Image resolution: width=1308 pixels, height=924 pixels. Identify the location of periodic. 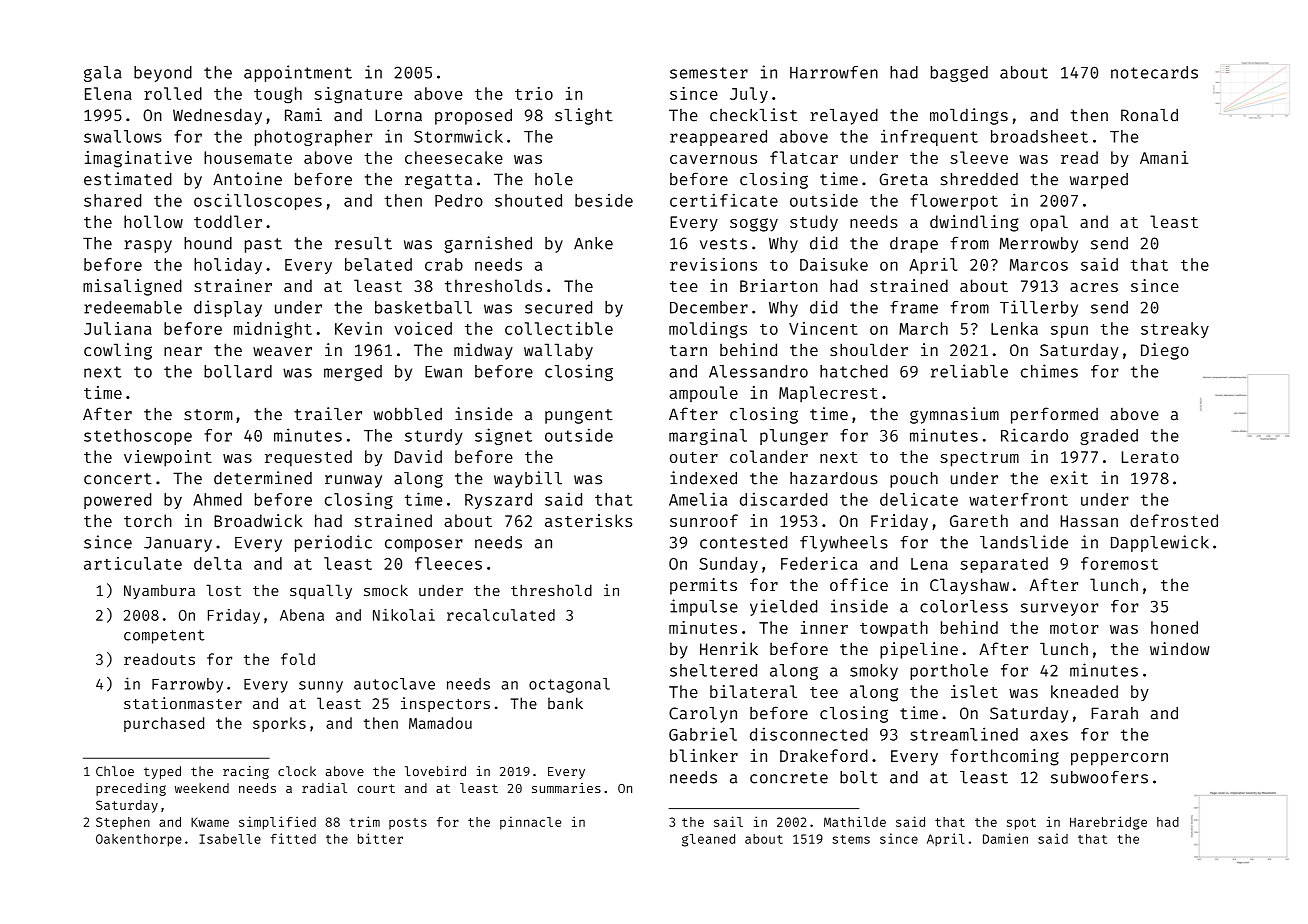
(333, 543).
